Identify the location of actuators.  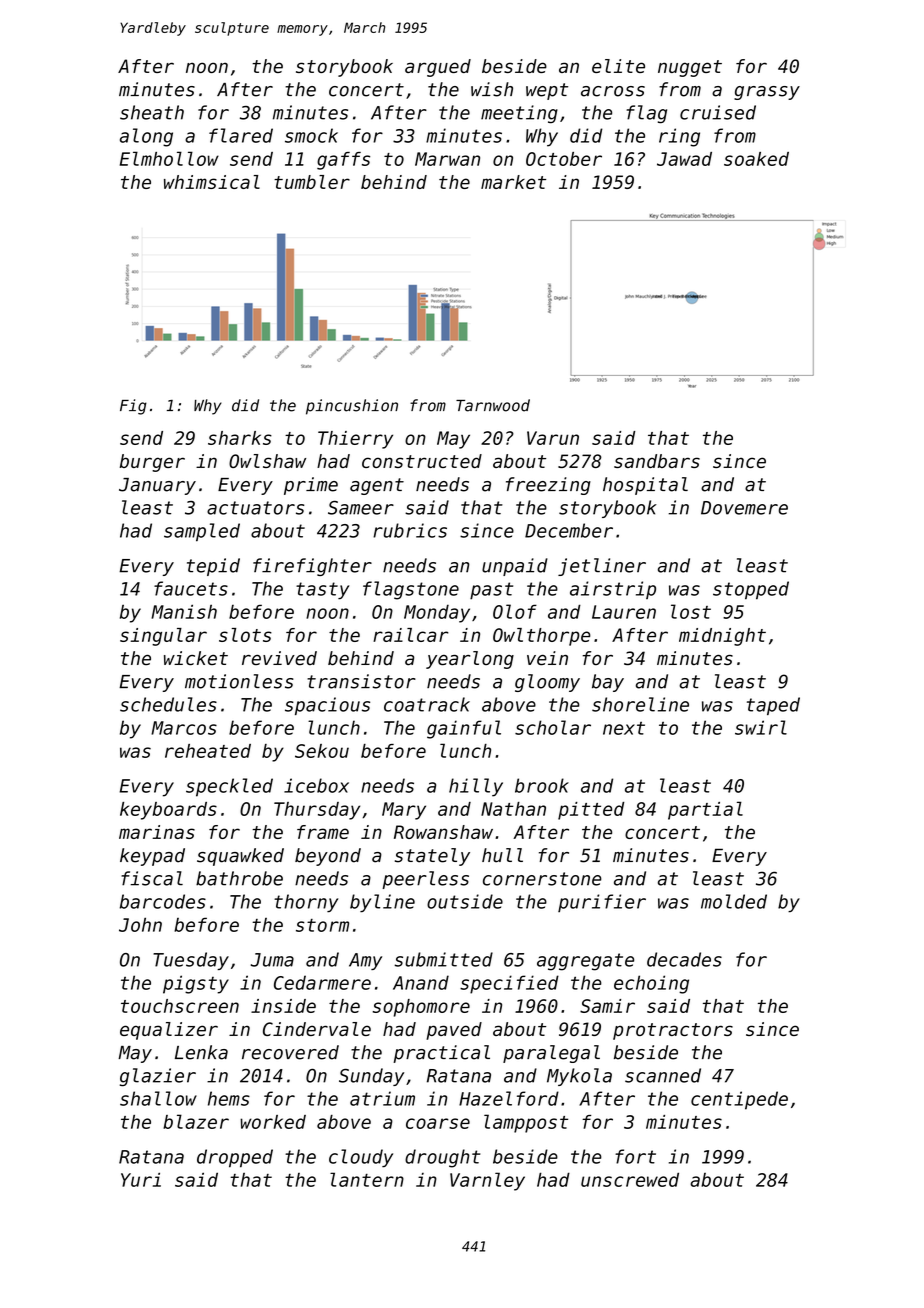
(255, 508).
